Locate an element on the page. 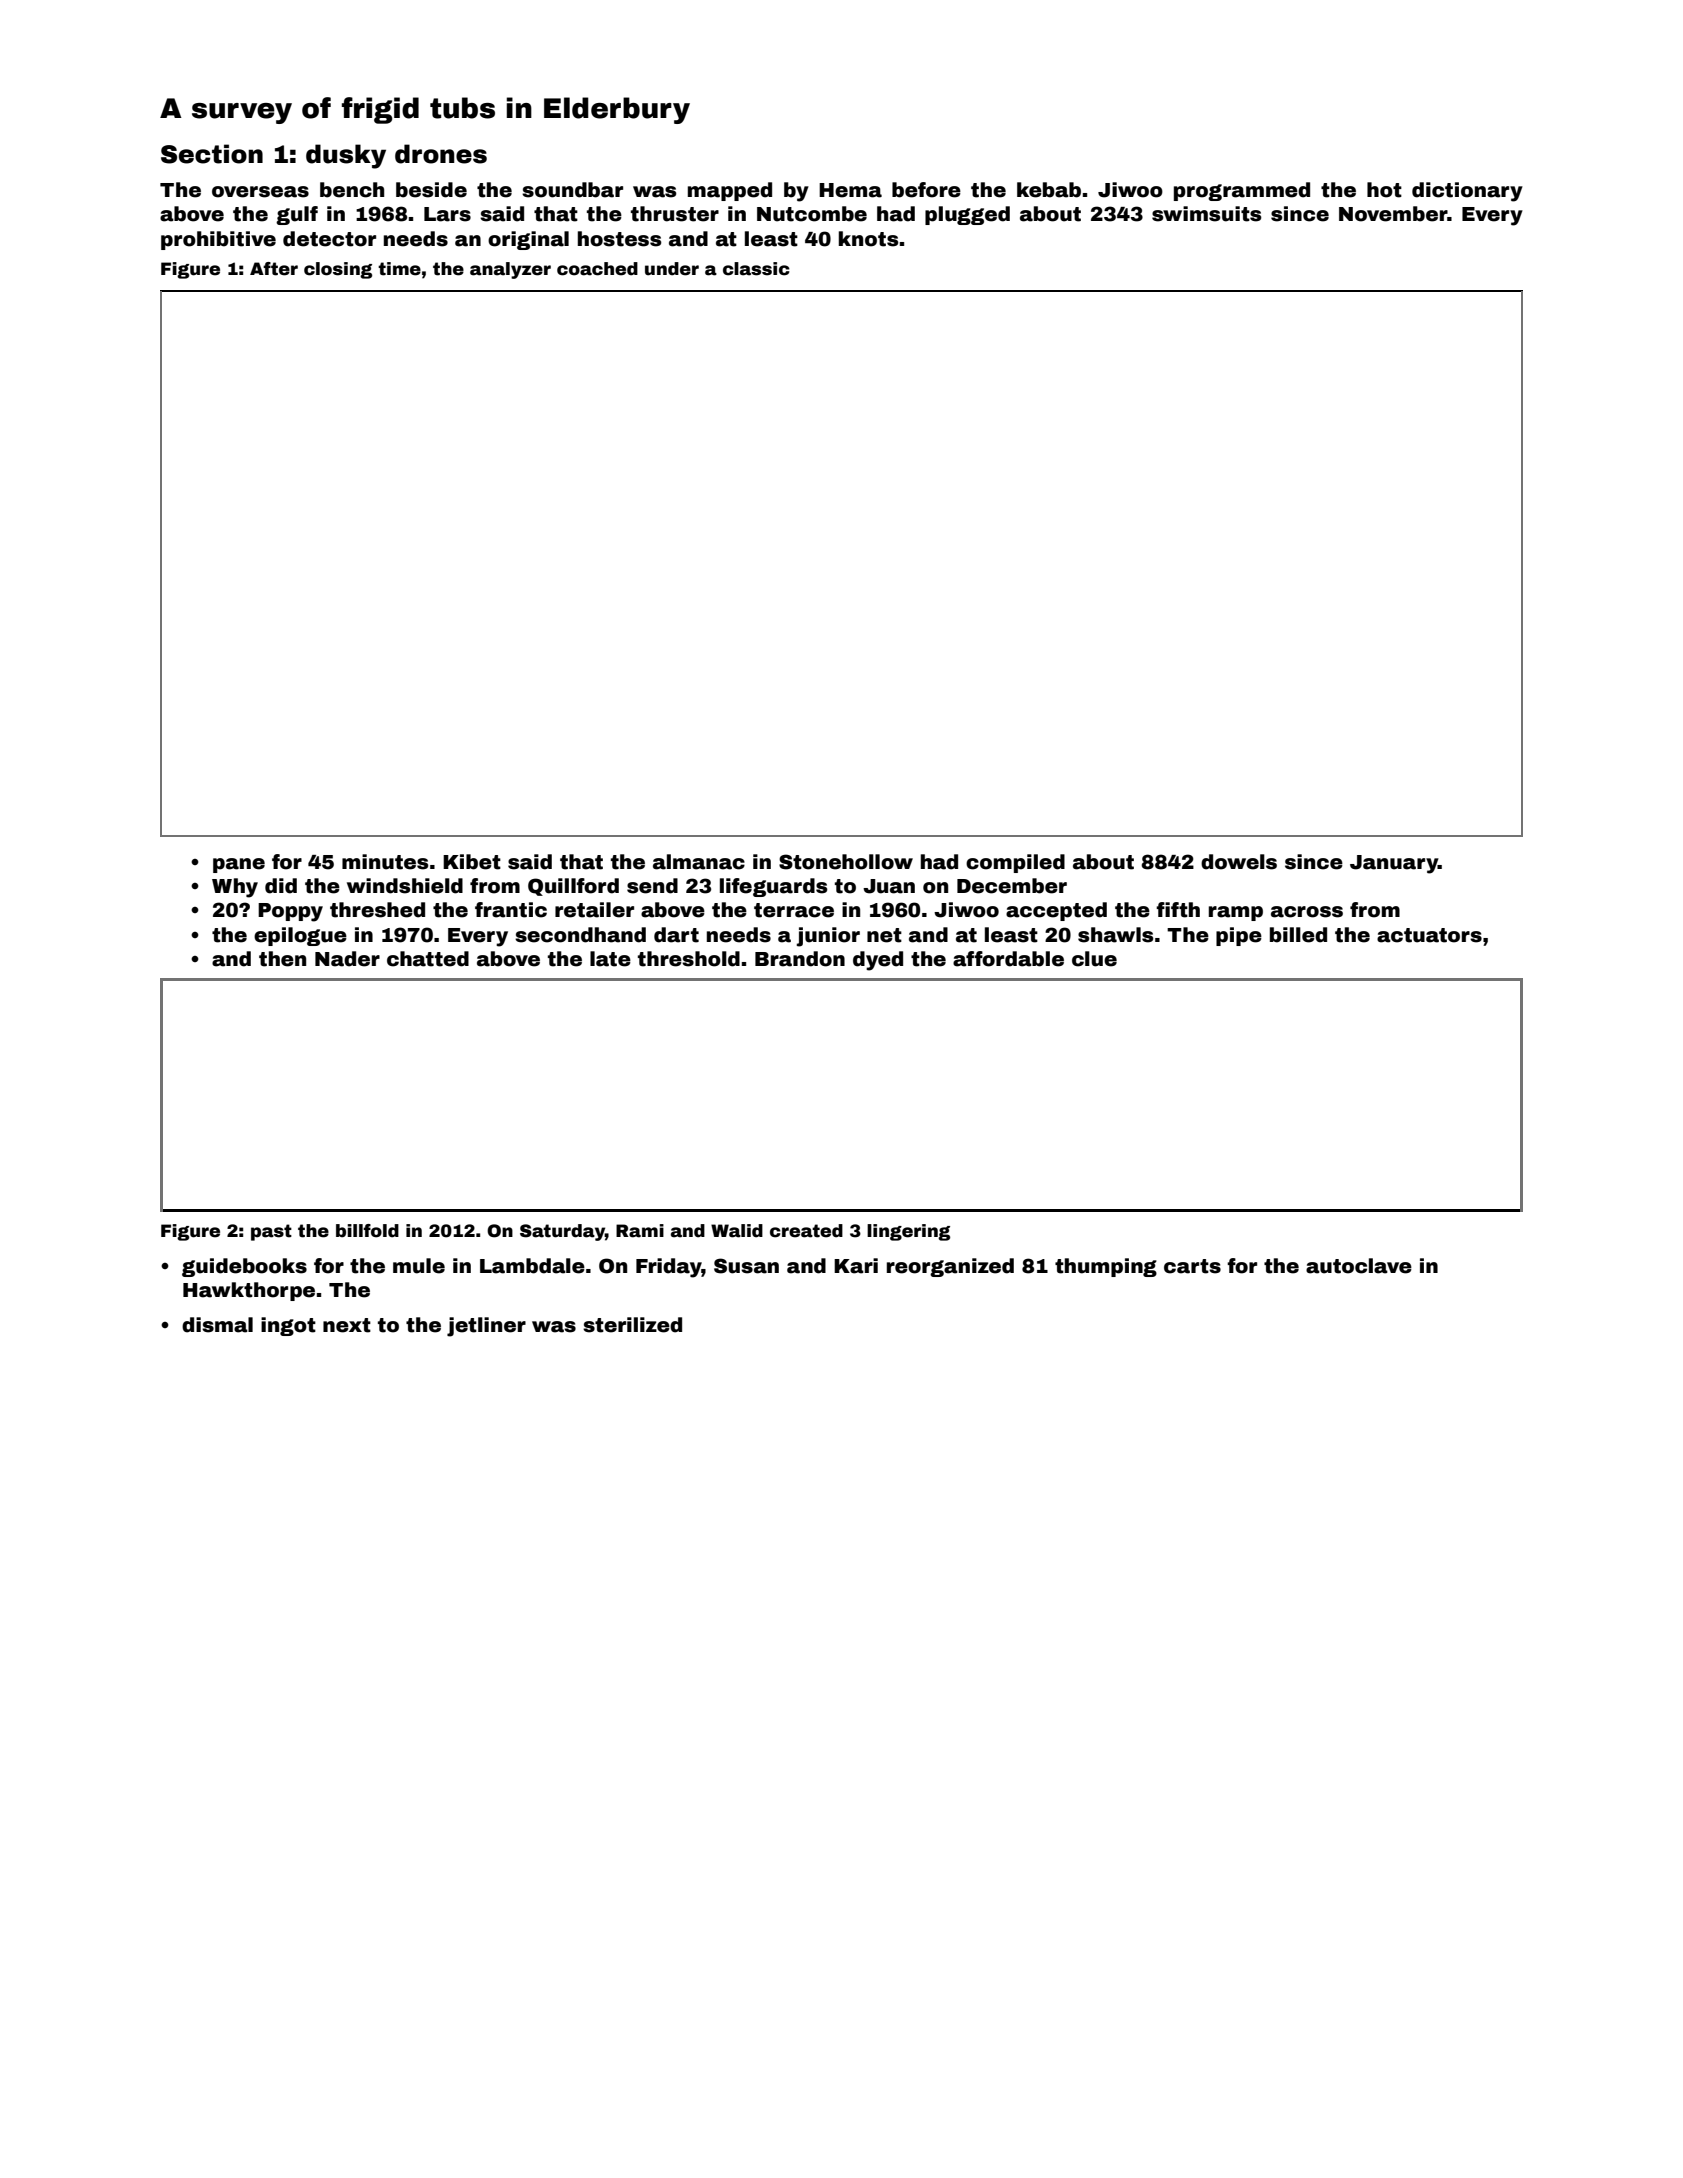 This document has width=1683, height=2178. After is located at coordinates (274, 269).
